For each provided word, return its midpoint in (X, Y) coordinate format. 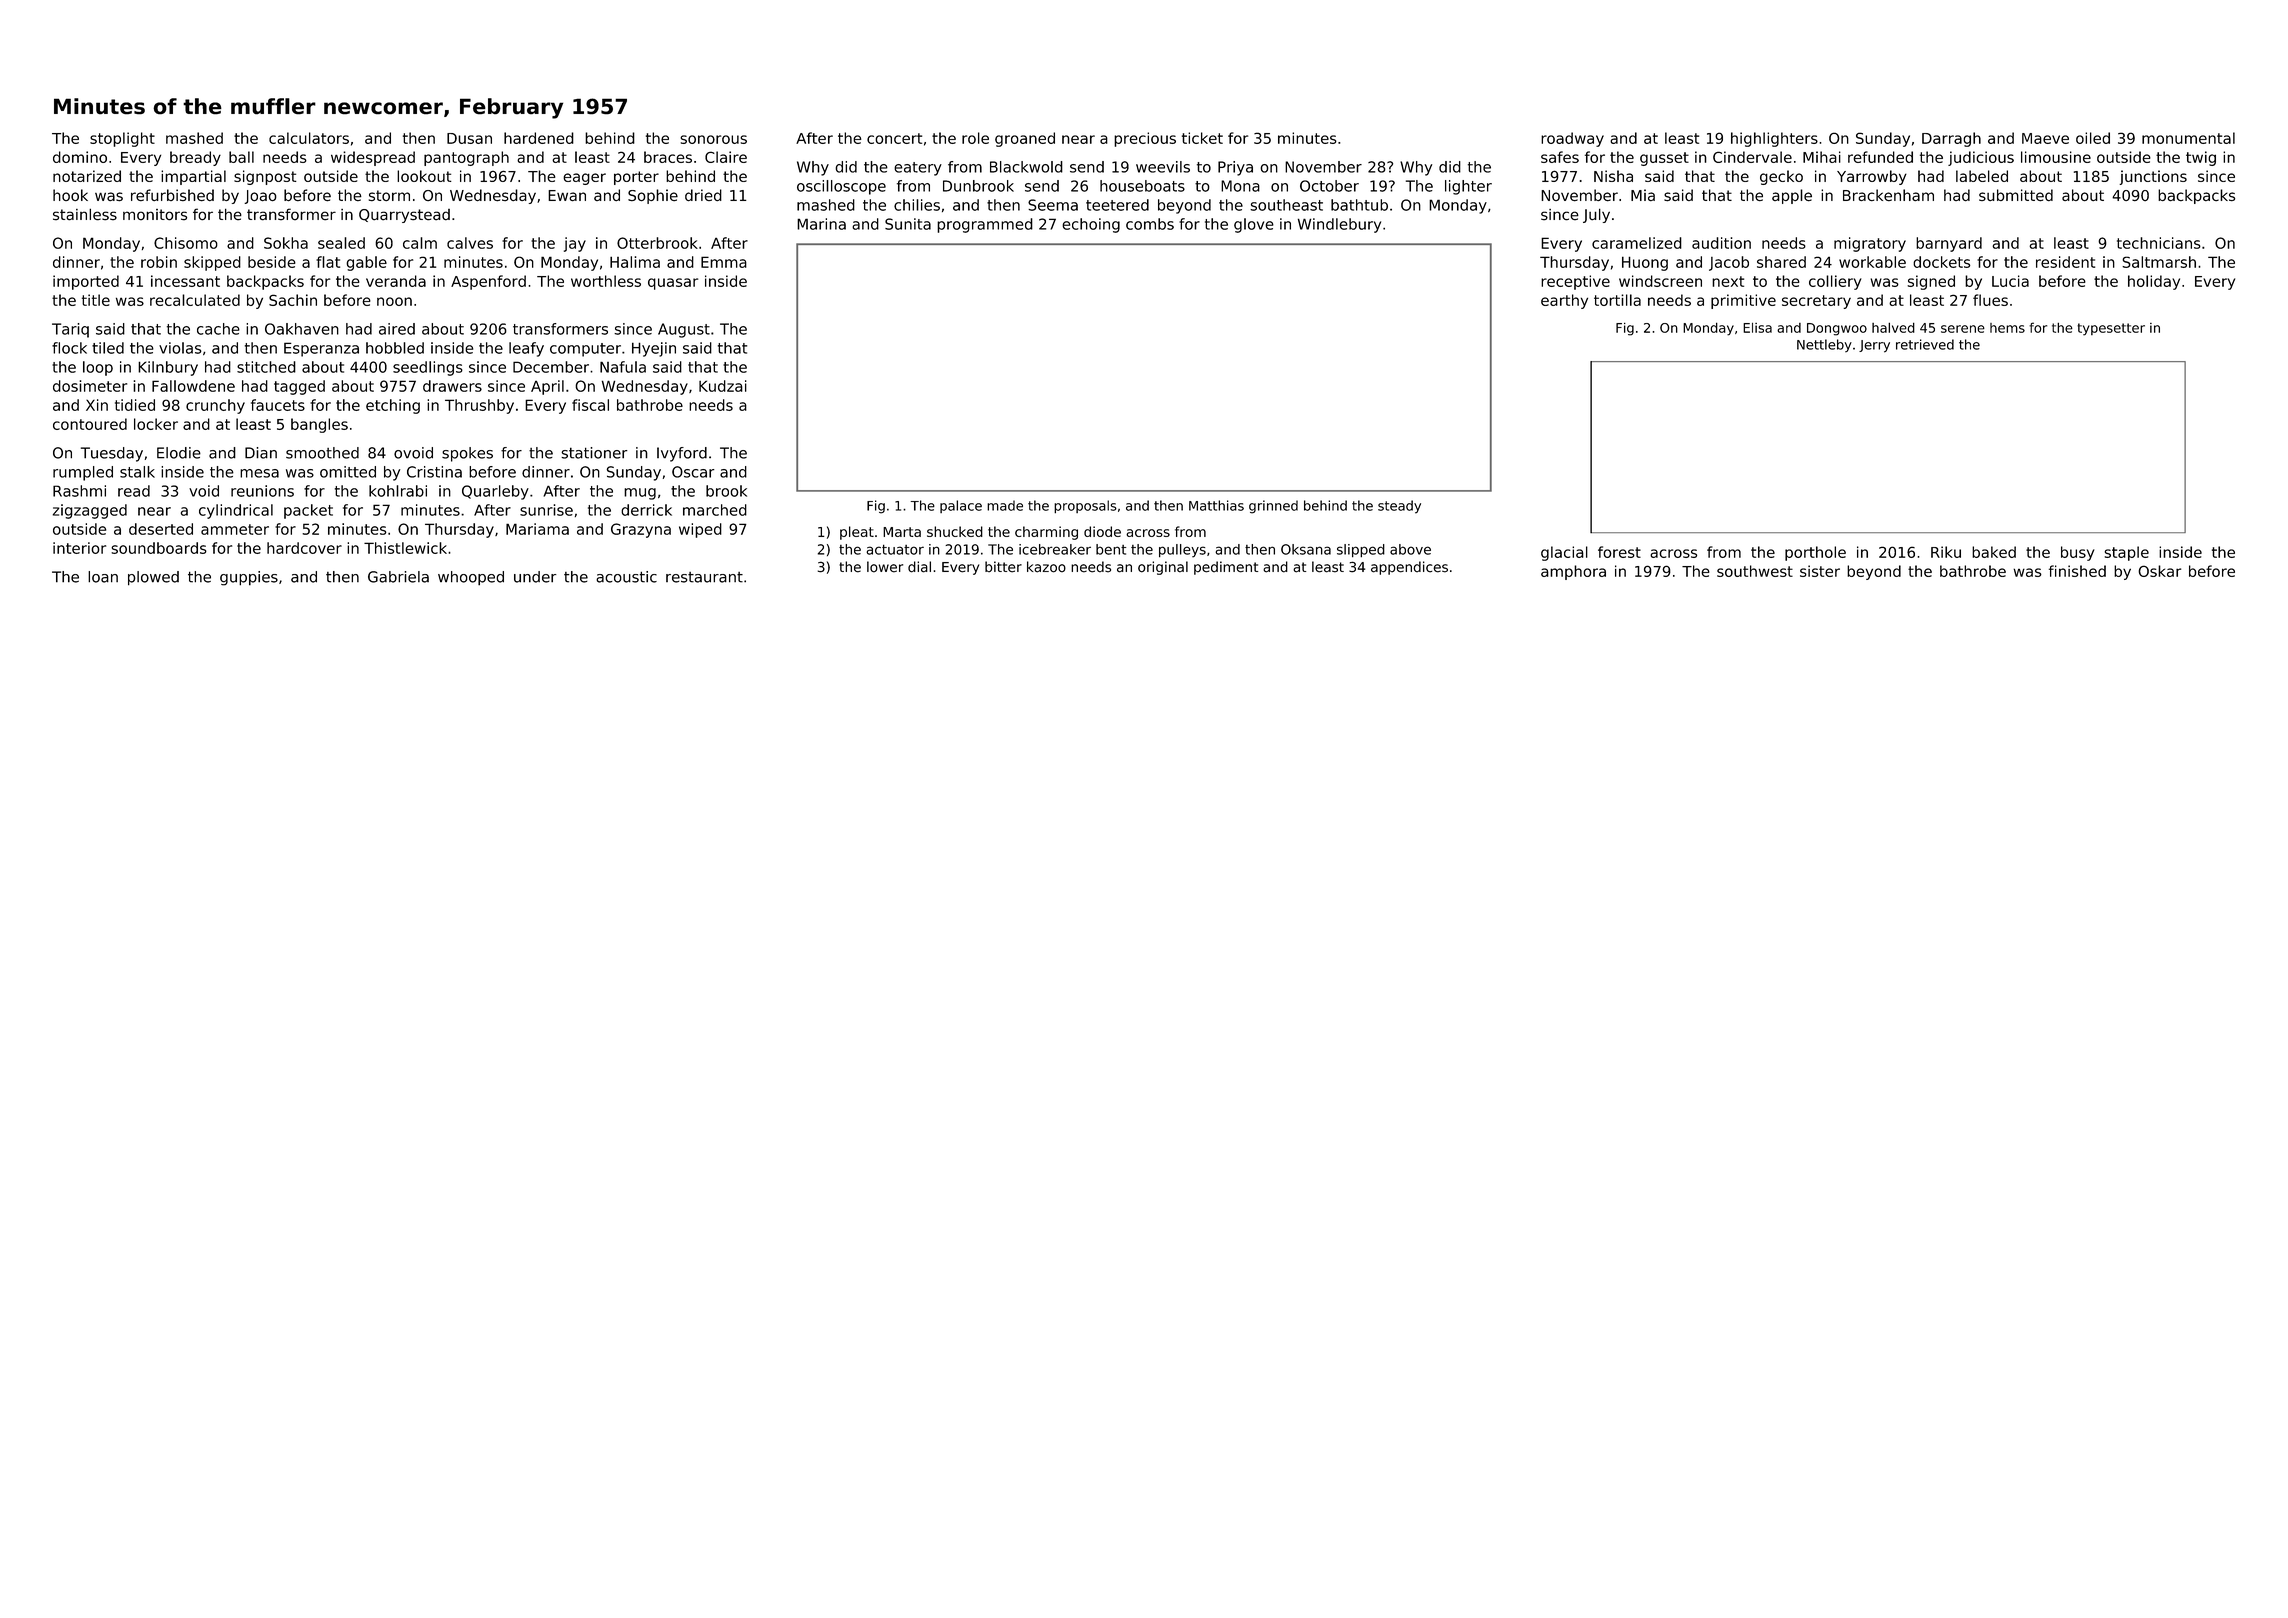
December (551, 367)
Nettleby (1824, 345)
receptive (1575, 282)
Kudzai (723, 386)
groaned (1025, 139)
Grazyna (641, 530)
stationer (594, 453)
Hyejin (654, 349)
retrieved (1925, 344)
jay (575, 244)
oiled (2093, 138)
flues (1990, 300)
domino (80, 157)
